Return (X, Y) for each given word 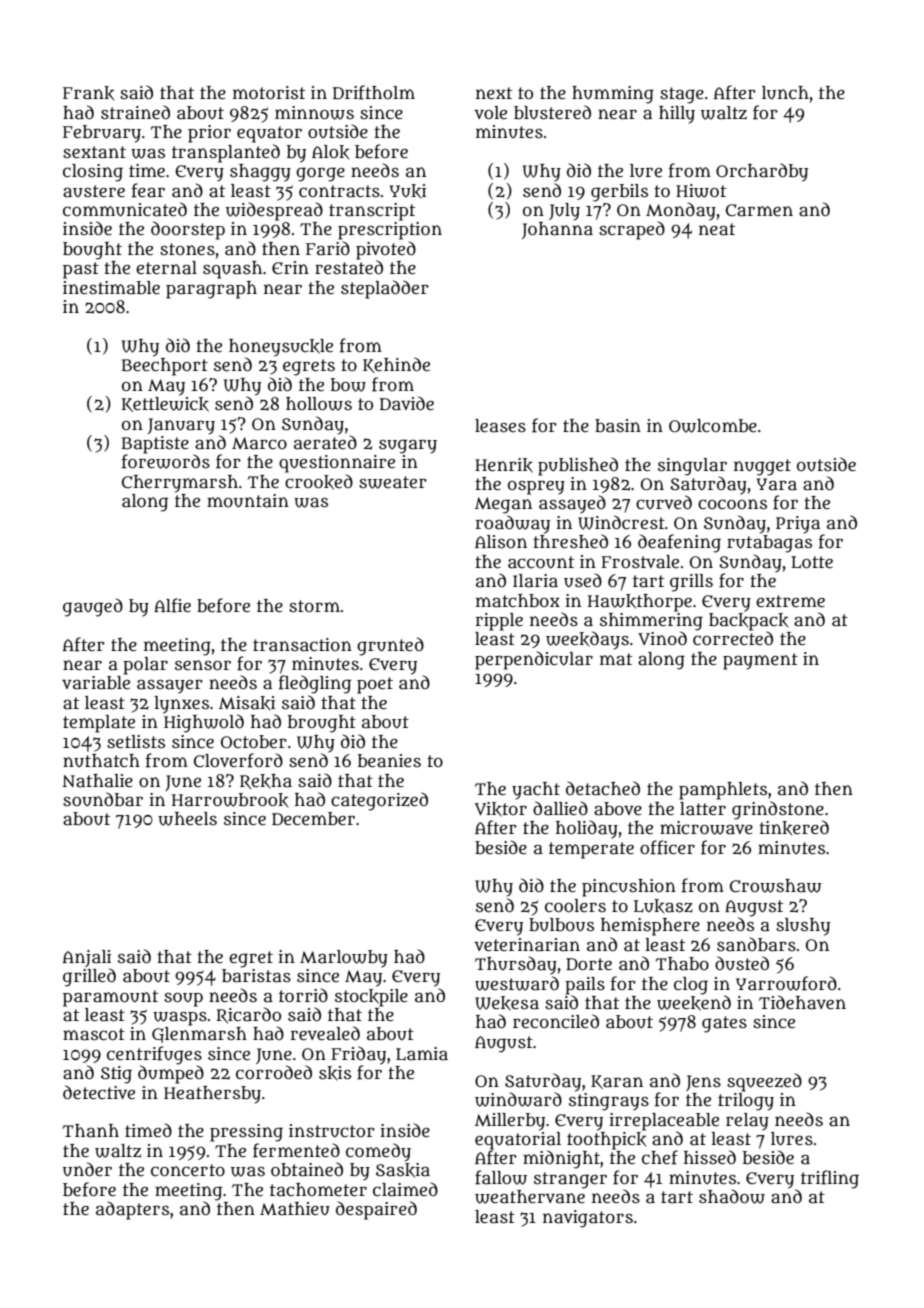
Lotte (812, 562)
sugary (408, 446)
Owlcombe (713, 426)
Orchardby (762, 172)
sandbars (756, 944)
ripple (499, 622)
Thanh (91, 1131)
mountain (248, 501)
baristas (256, 976)
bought (92, 251)
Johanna (557, 230)
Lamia (422, 1054)
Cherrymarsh (180, 484)
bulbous (561, 925)
